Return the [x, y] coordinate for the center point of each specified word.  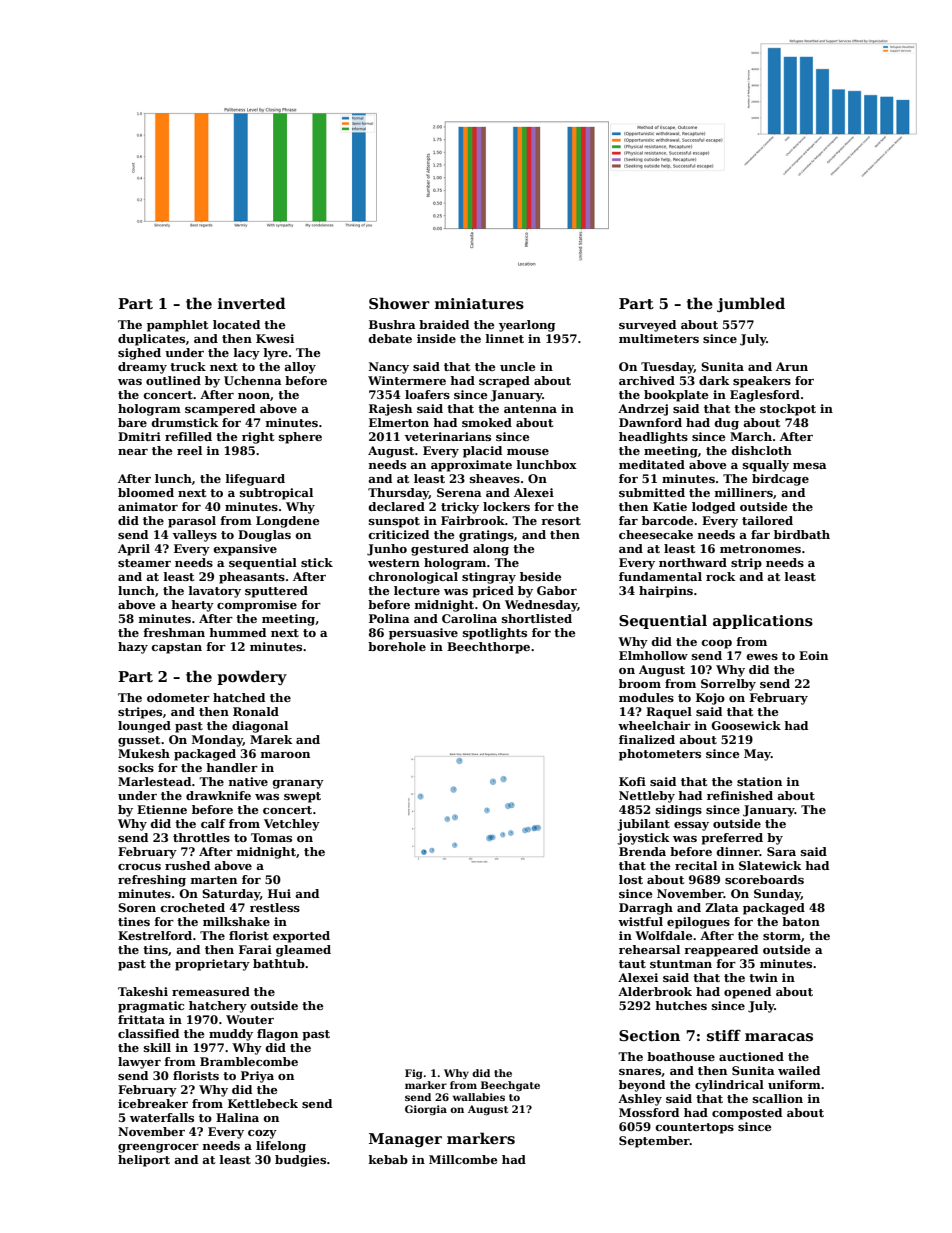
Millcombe [463, 1159]
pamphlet [177, 326]
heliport [144, 1161]
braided [444, 324]
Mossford [649, 1112]
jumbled [751, 304]
